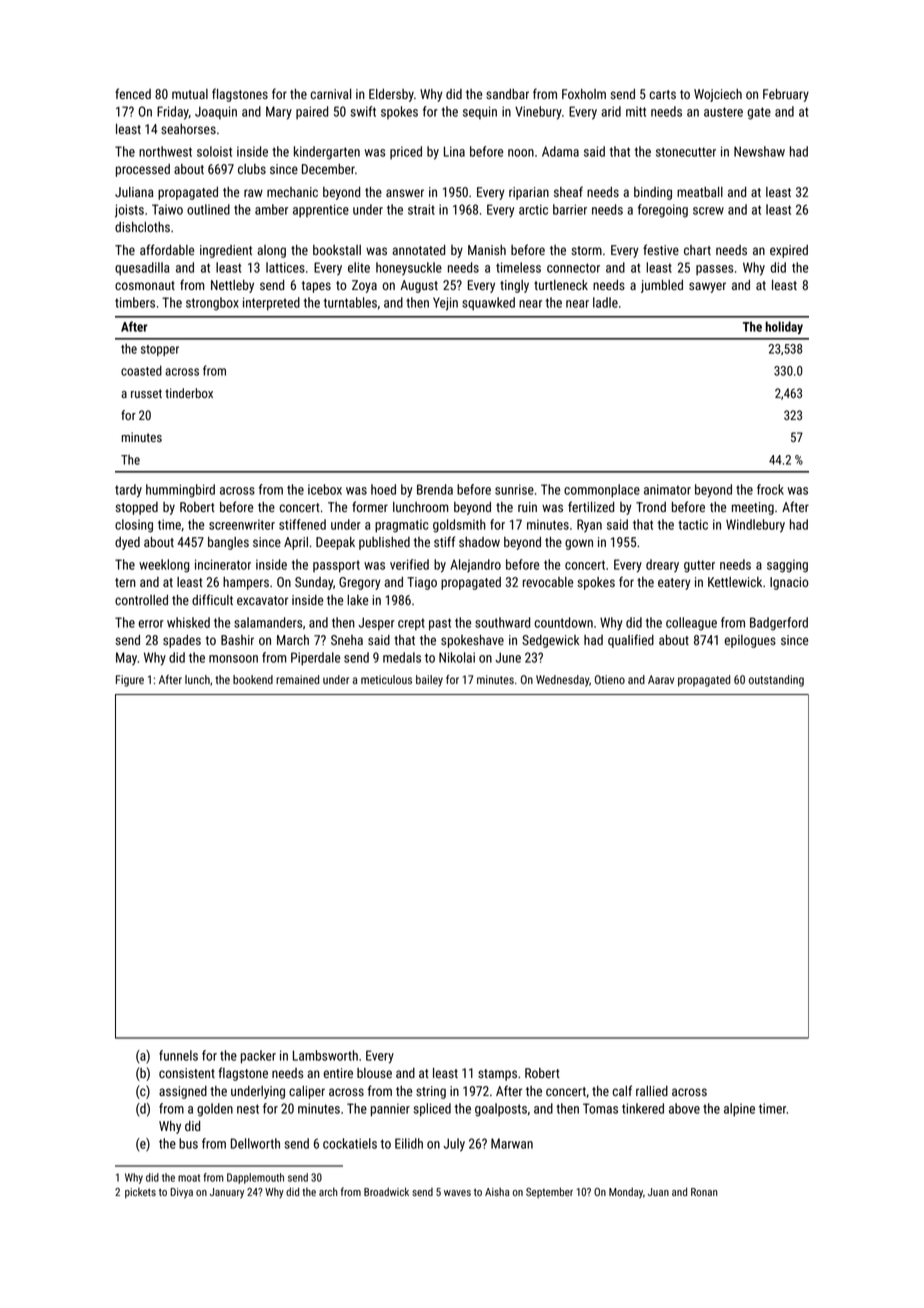  I want to click on austere, so click(723, 112).
